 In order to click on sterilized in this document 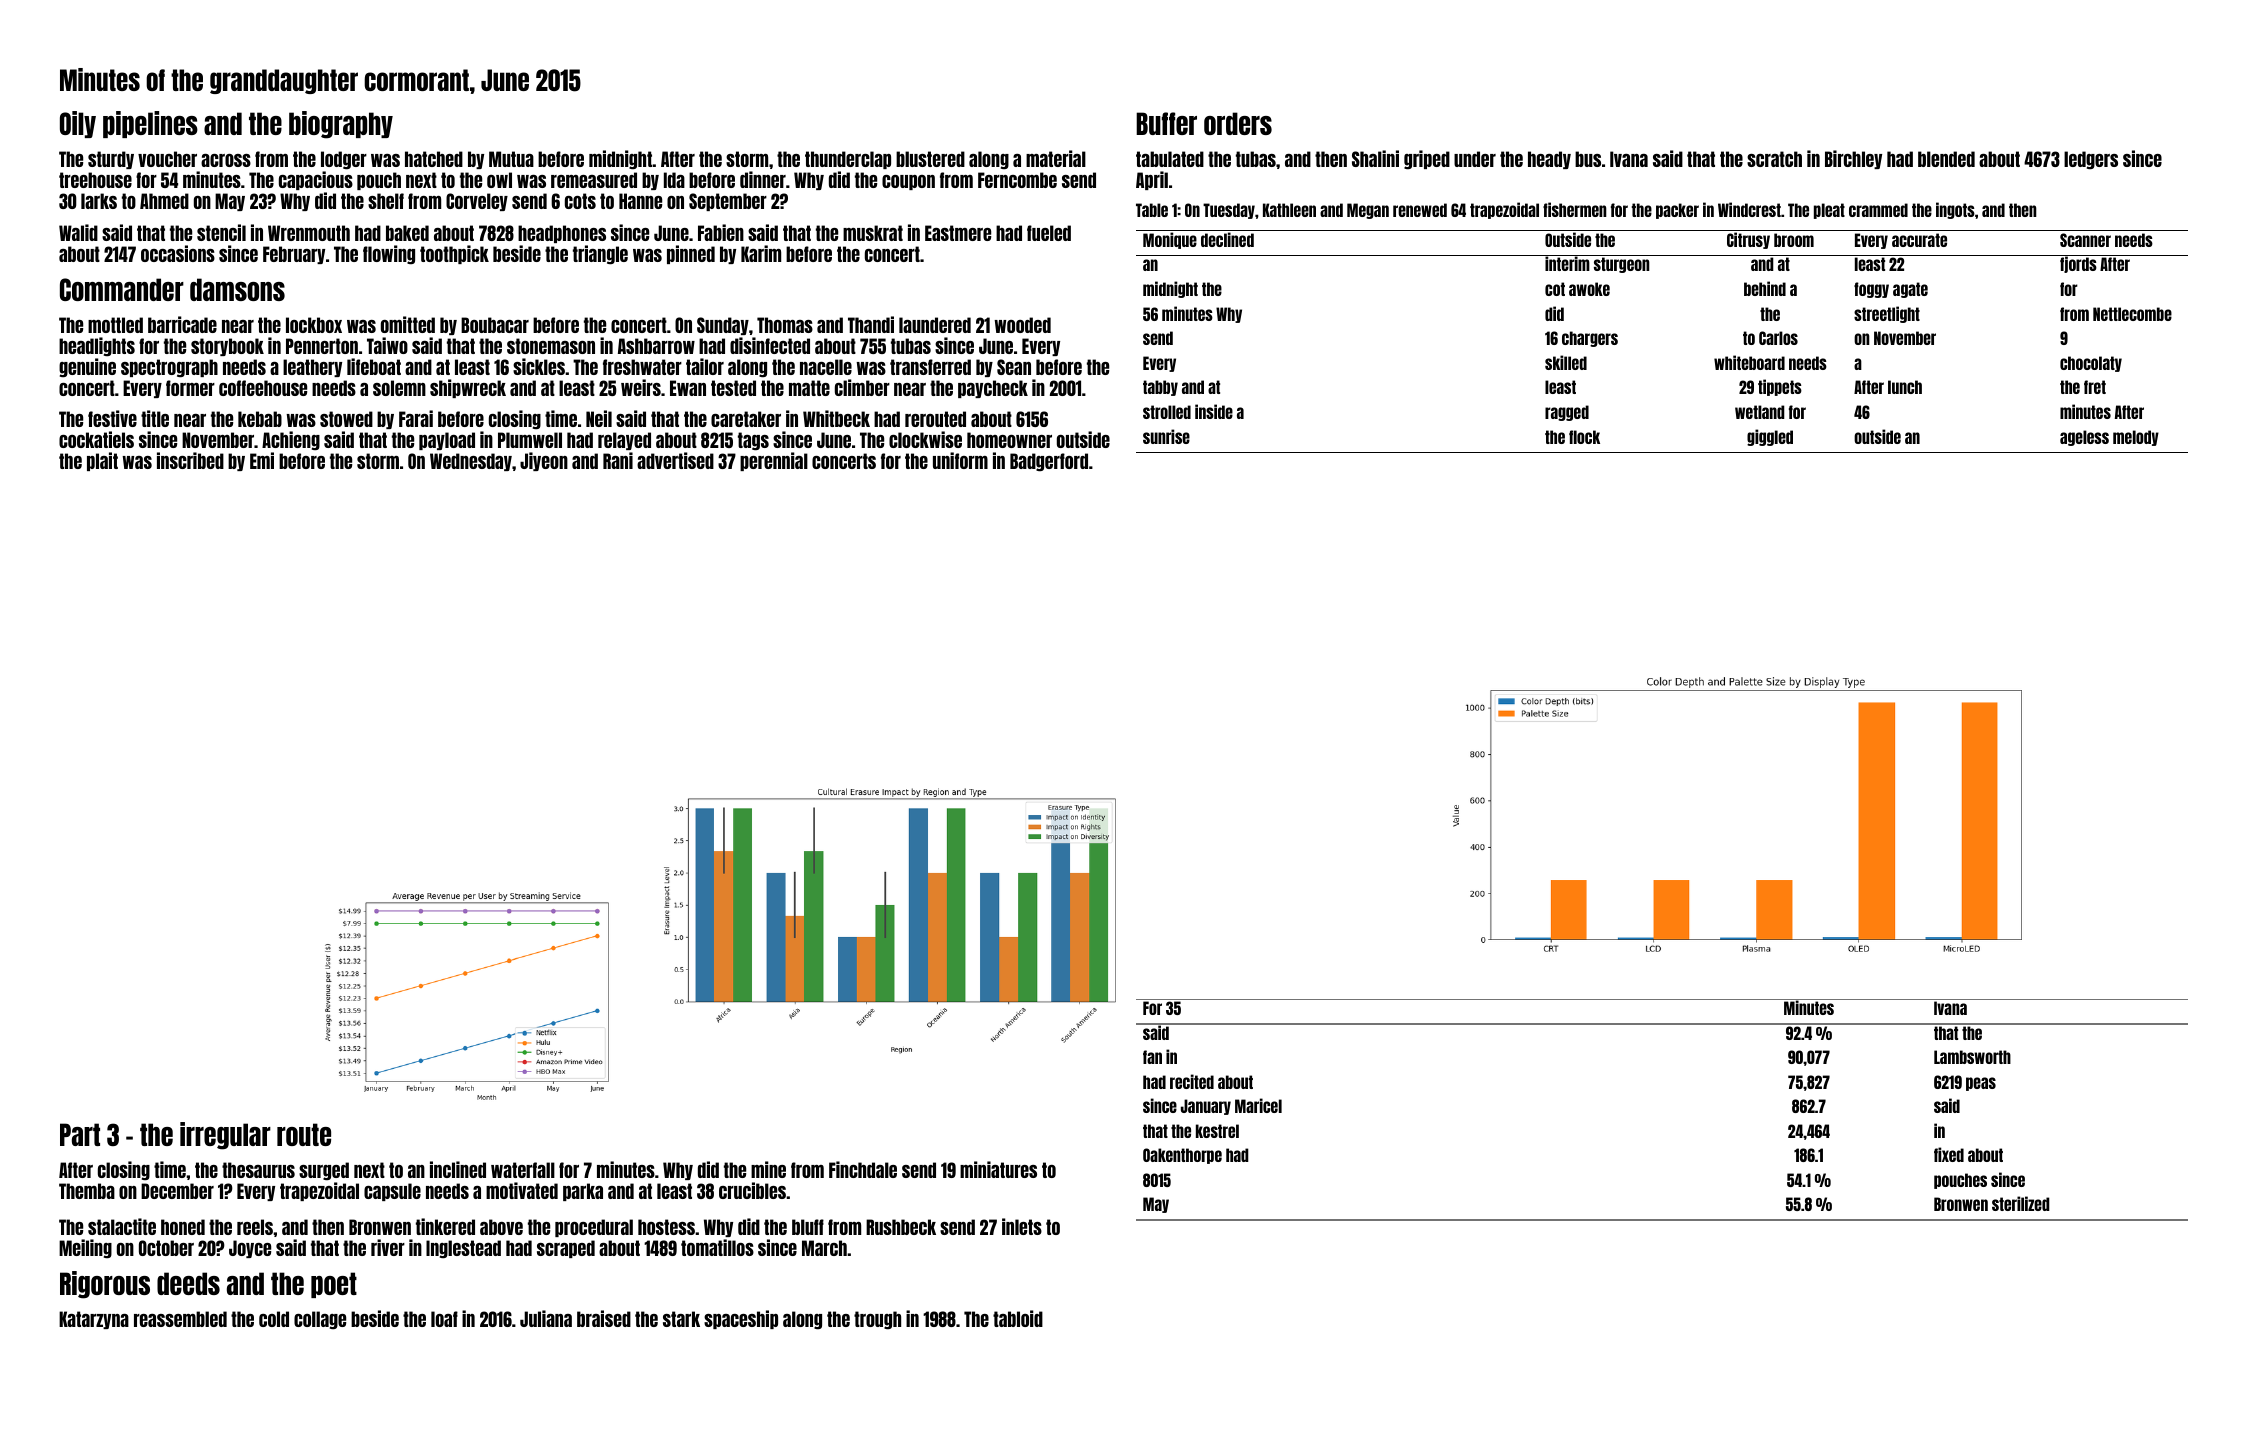, I will do `click(2021, 1203)`.
